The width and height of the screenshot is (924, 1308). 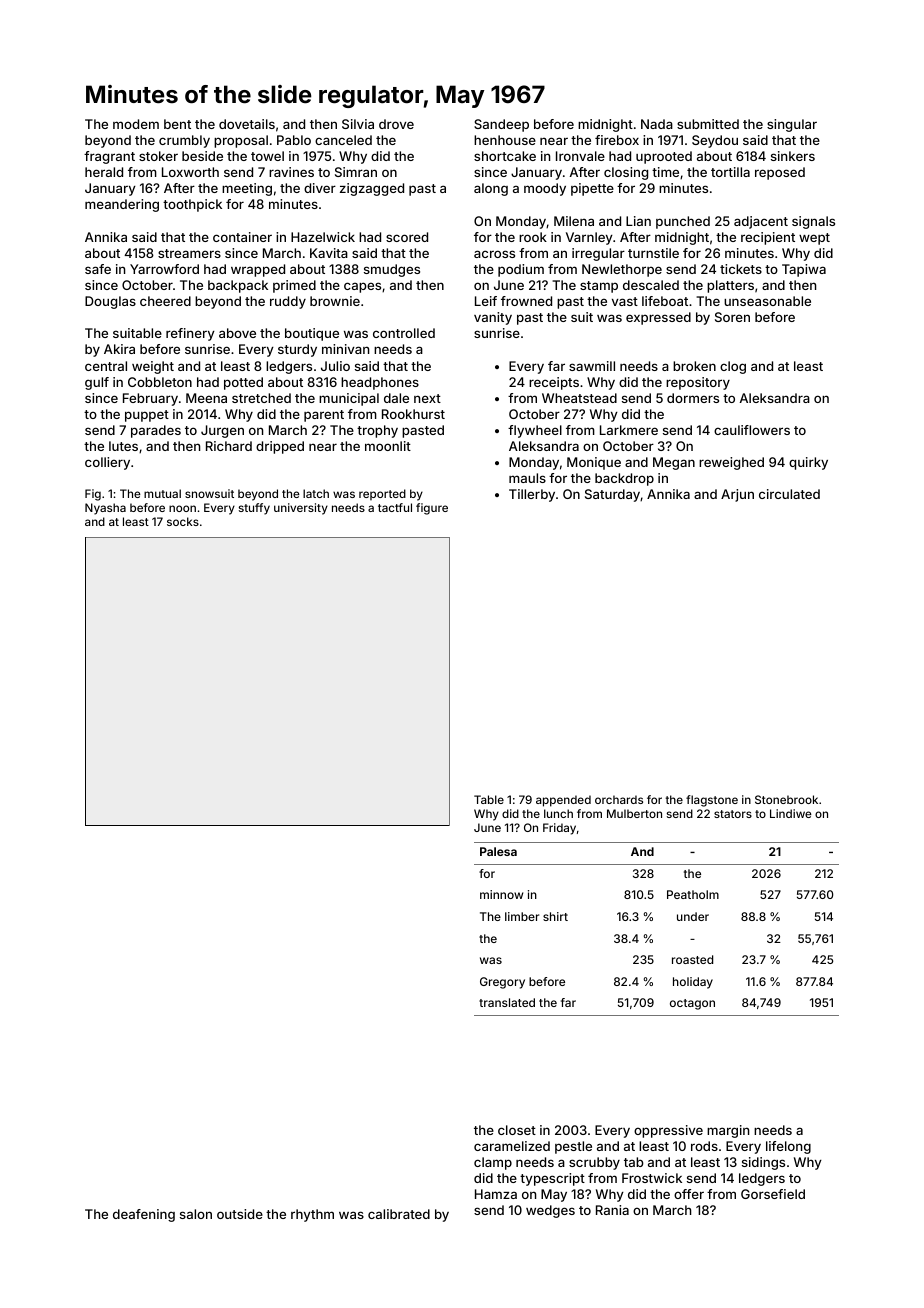 What do you see at coordinates (396, 124) in the screenshot?
I see `drove` at bounding box center [396, 124].
